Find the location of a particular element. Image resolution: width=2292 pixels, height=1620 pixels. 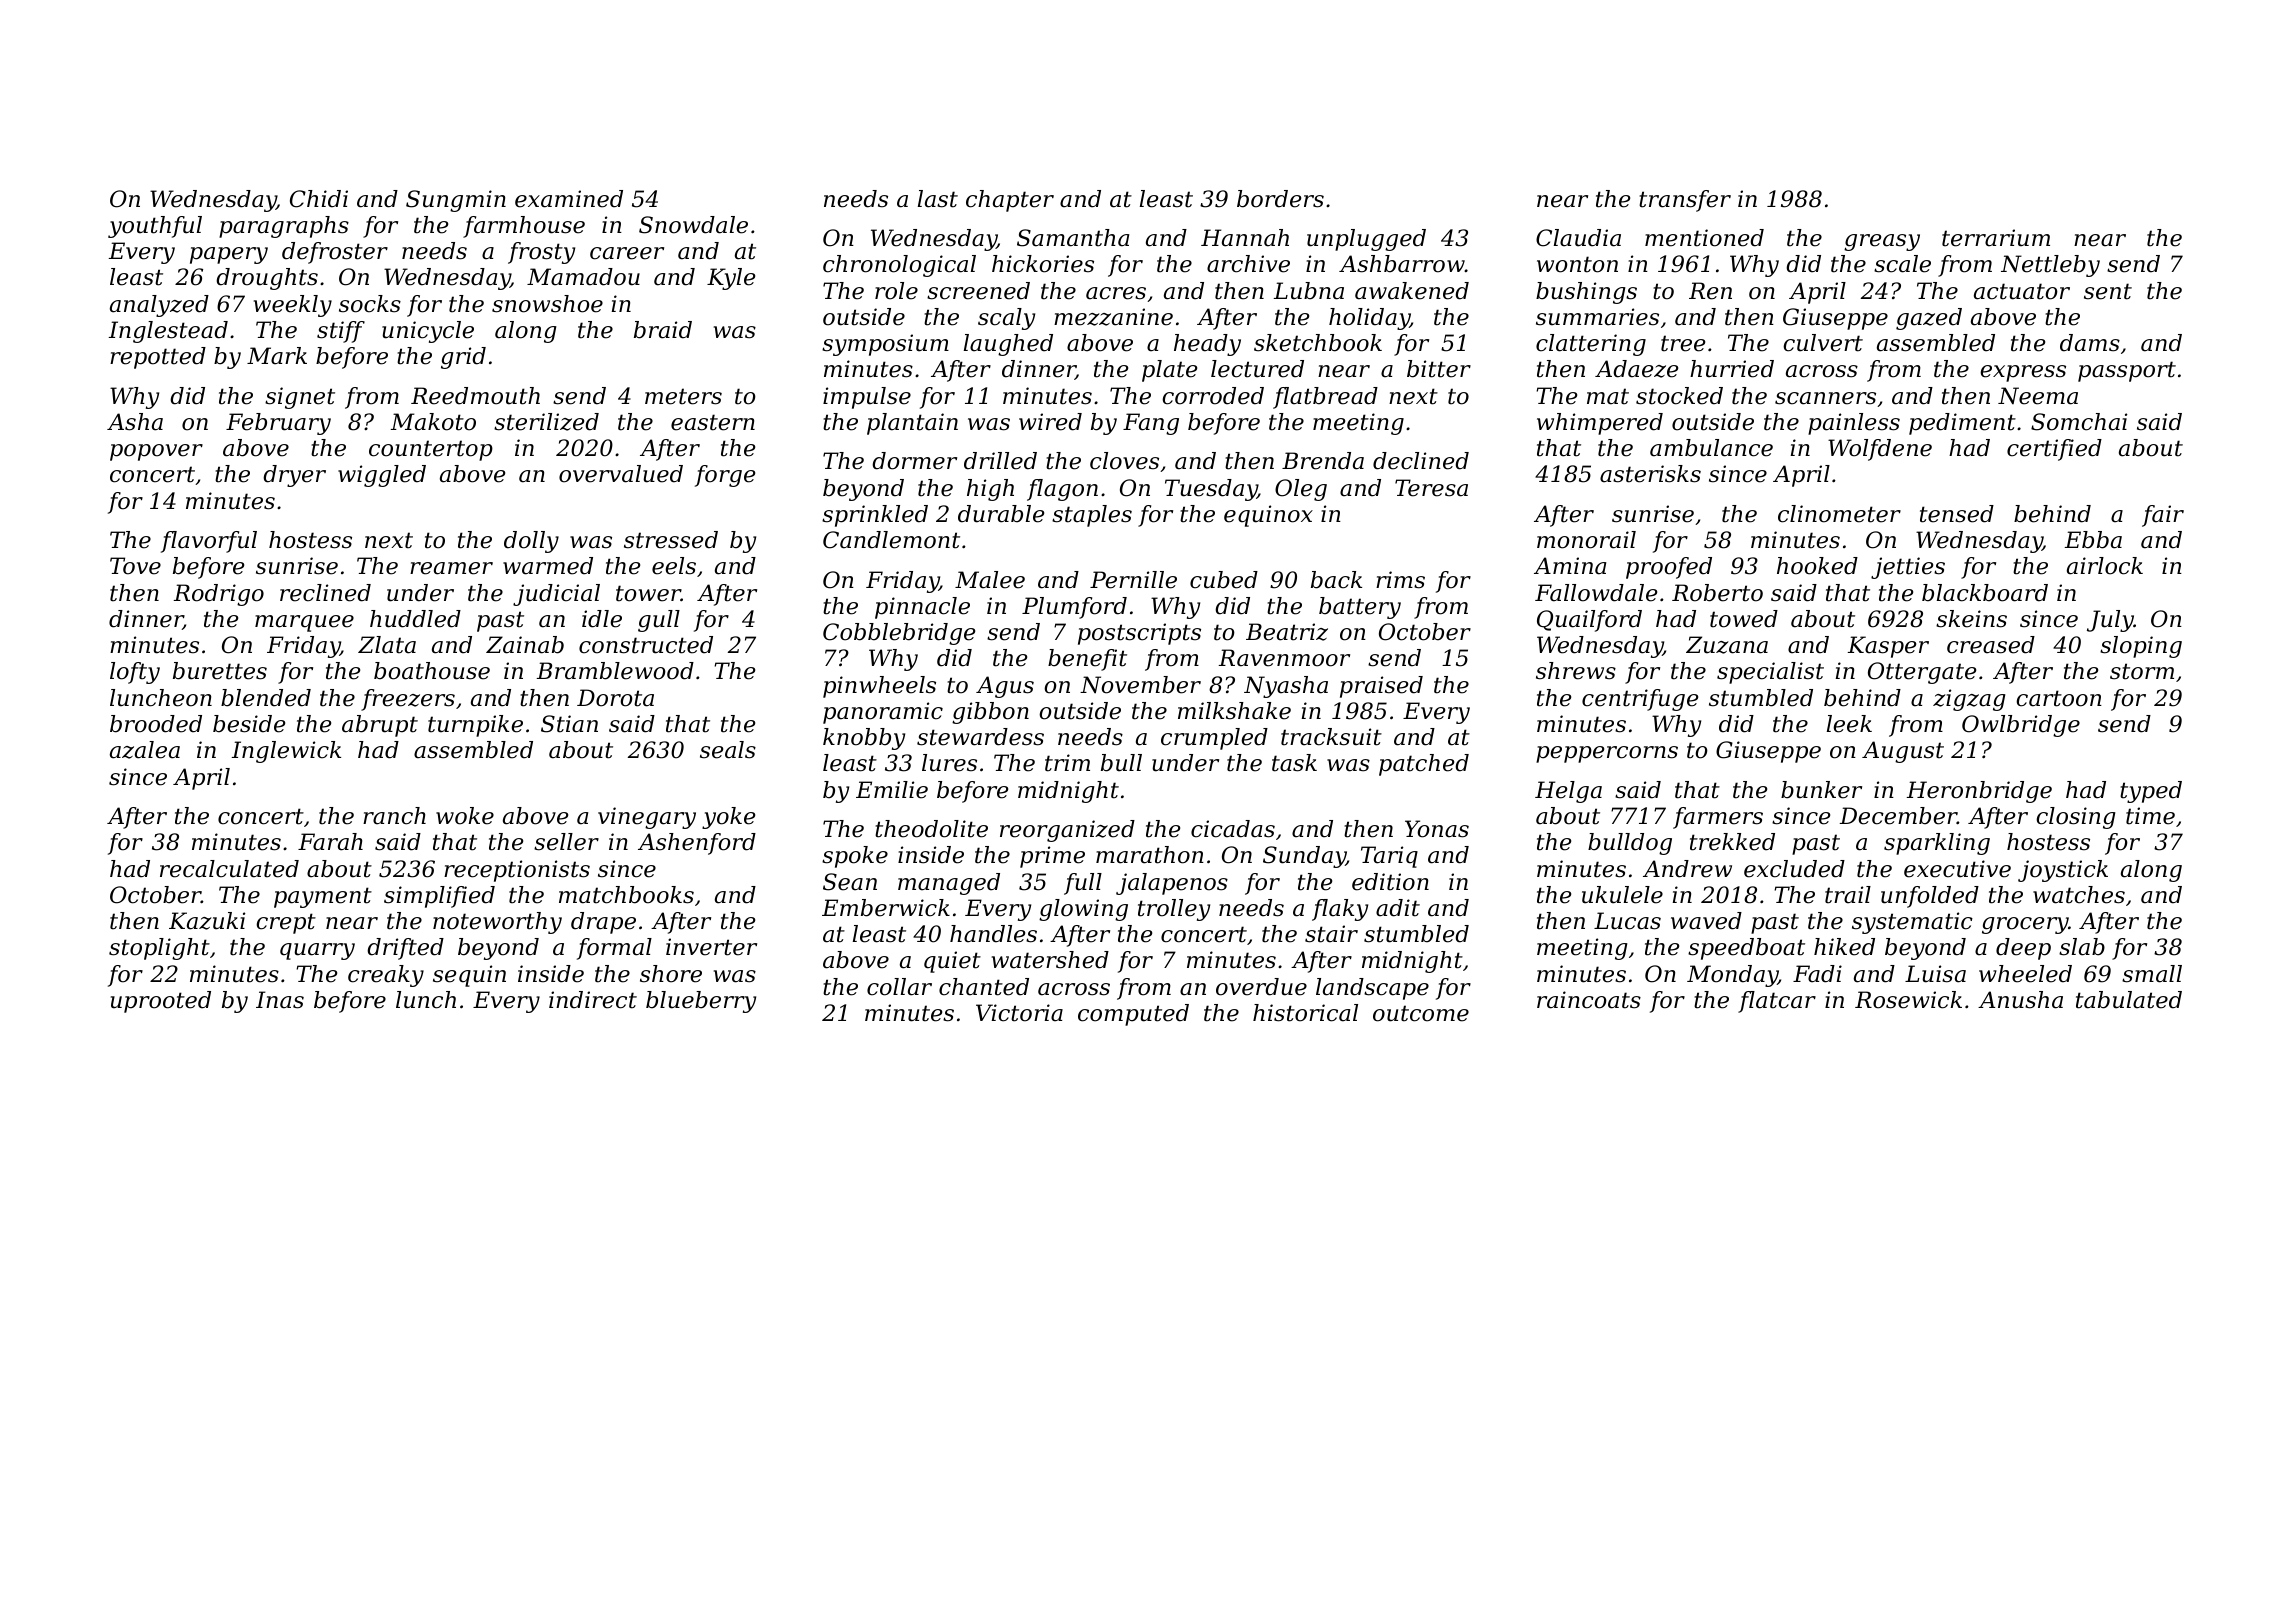

simplified is located at coordinates (439, 897).
